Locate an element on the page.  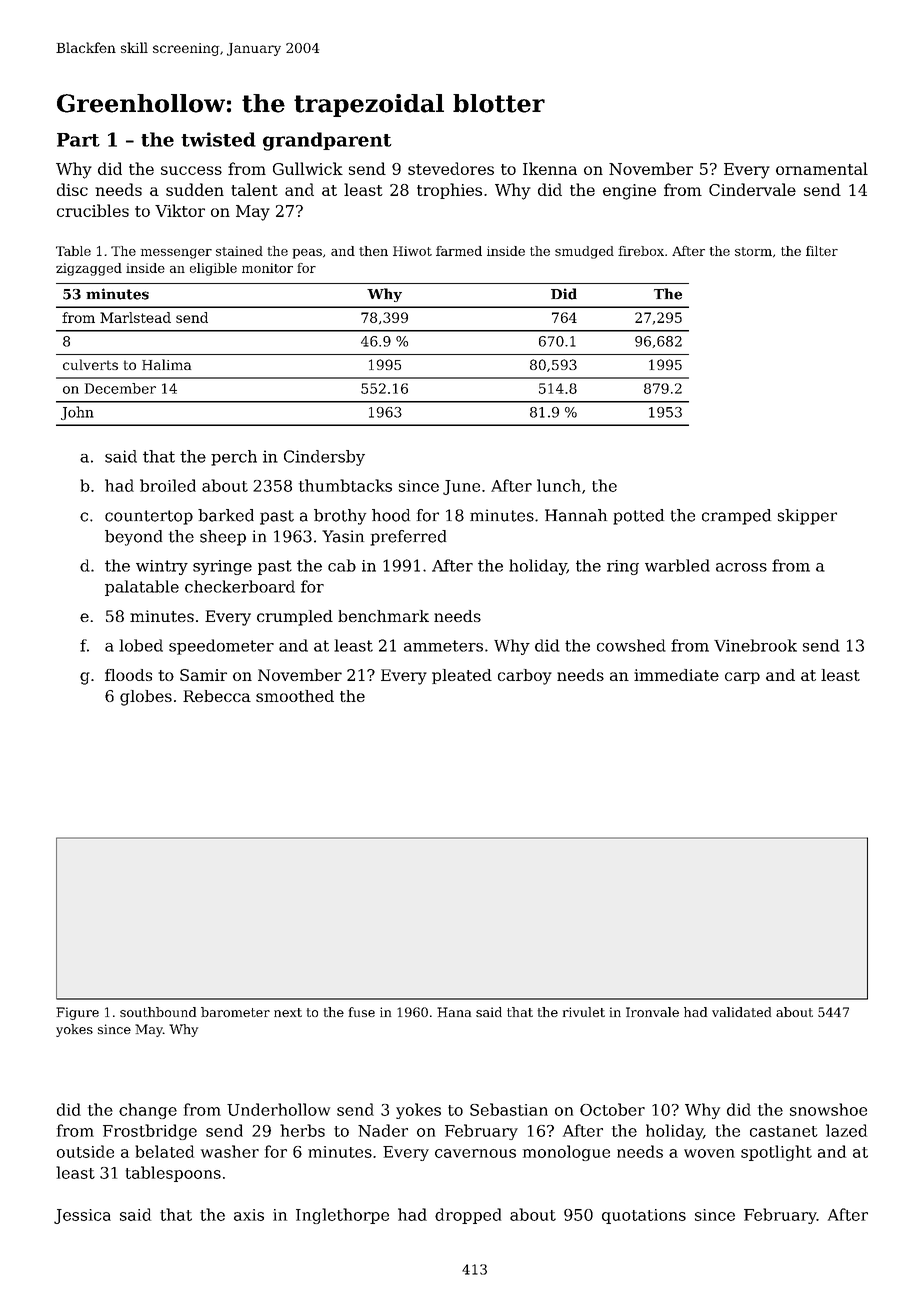
Rebecca is located at coordinates (217, 696).
